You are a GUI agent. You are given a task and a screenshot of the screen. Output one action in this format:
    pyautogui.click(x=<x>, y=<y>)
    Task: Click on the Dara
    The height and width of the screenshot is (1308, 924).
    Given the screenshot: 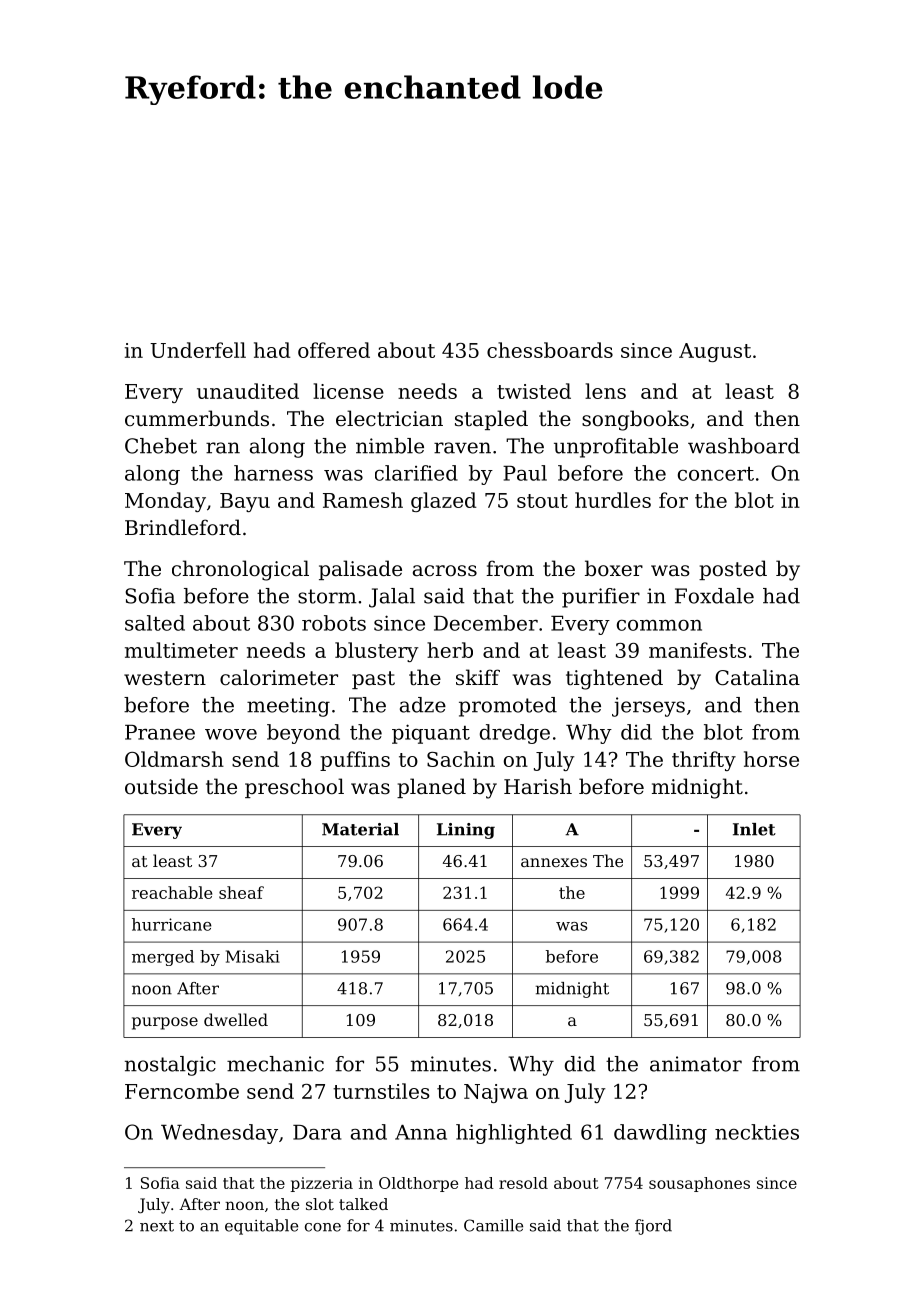 What is the action you would take?
    pyautogui.click(x=317, y=1132)
